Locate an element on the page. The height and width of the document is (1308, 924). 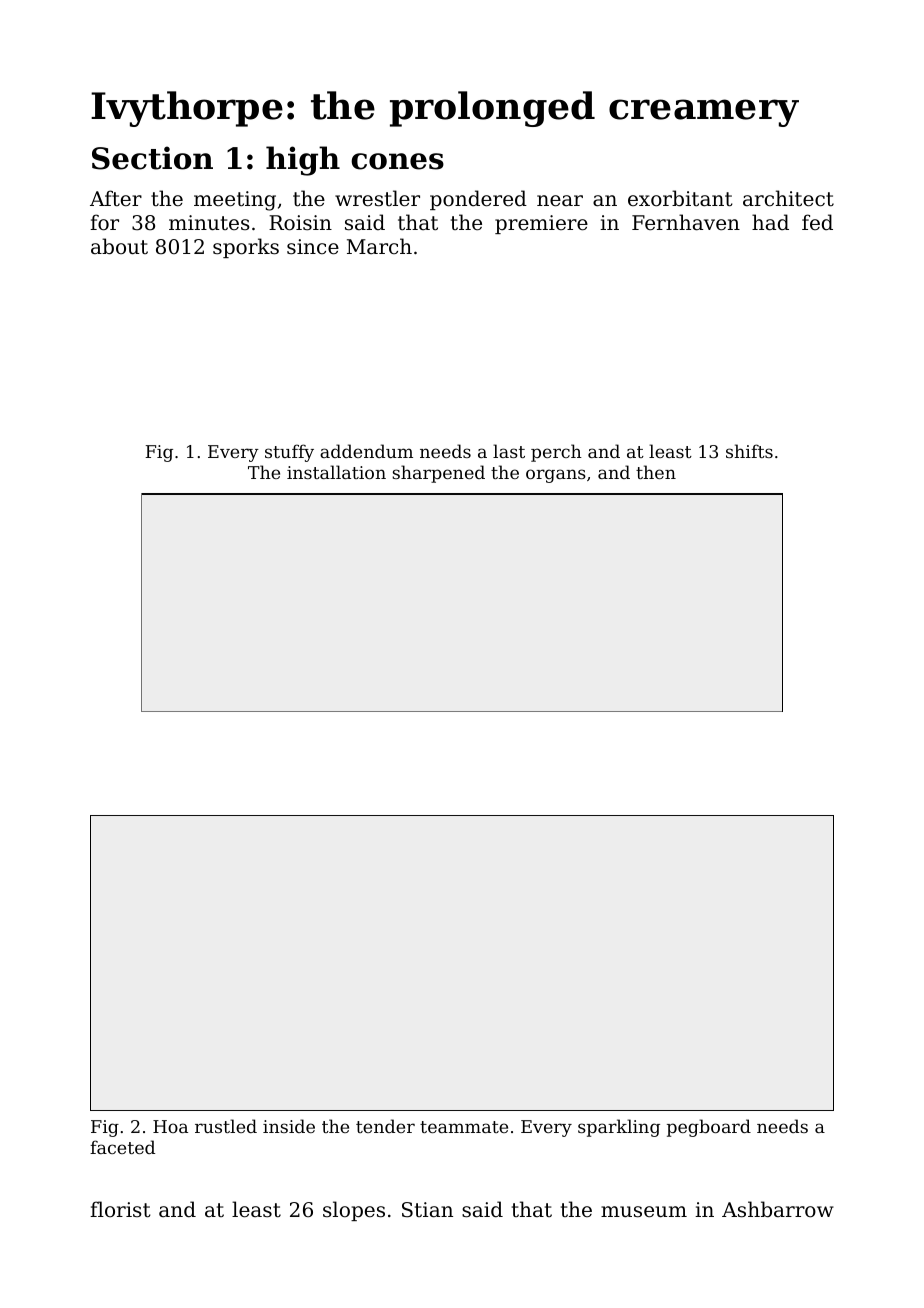
slopes is located at coordinates (354, 1211).
